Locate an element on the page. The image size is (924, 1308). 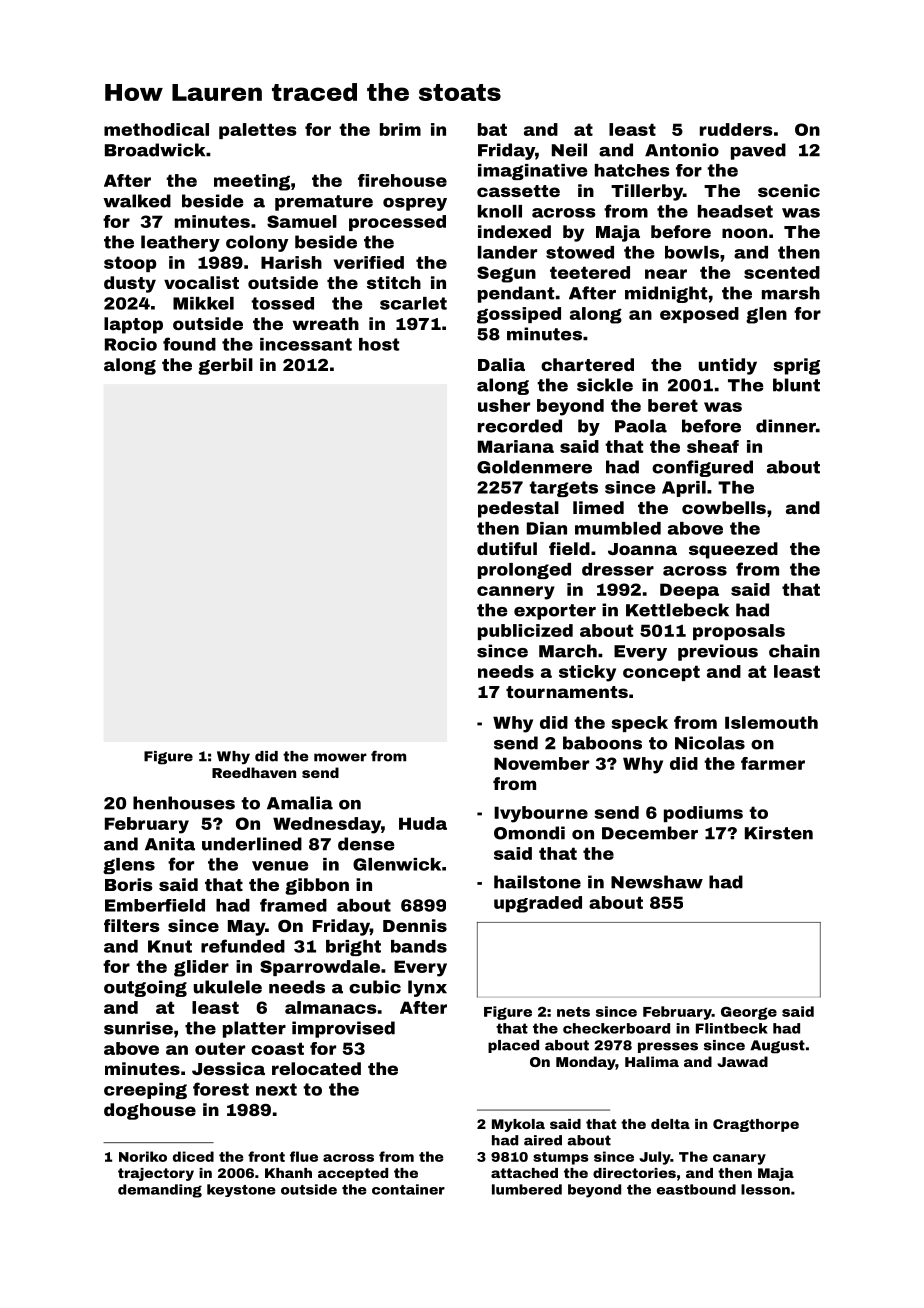
brim is located at coordinates (400, 129).
